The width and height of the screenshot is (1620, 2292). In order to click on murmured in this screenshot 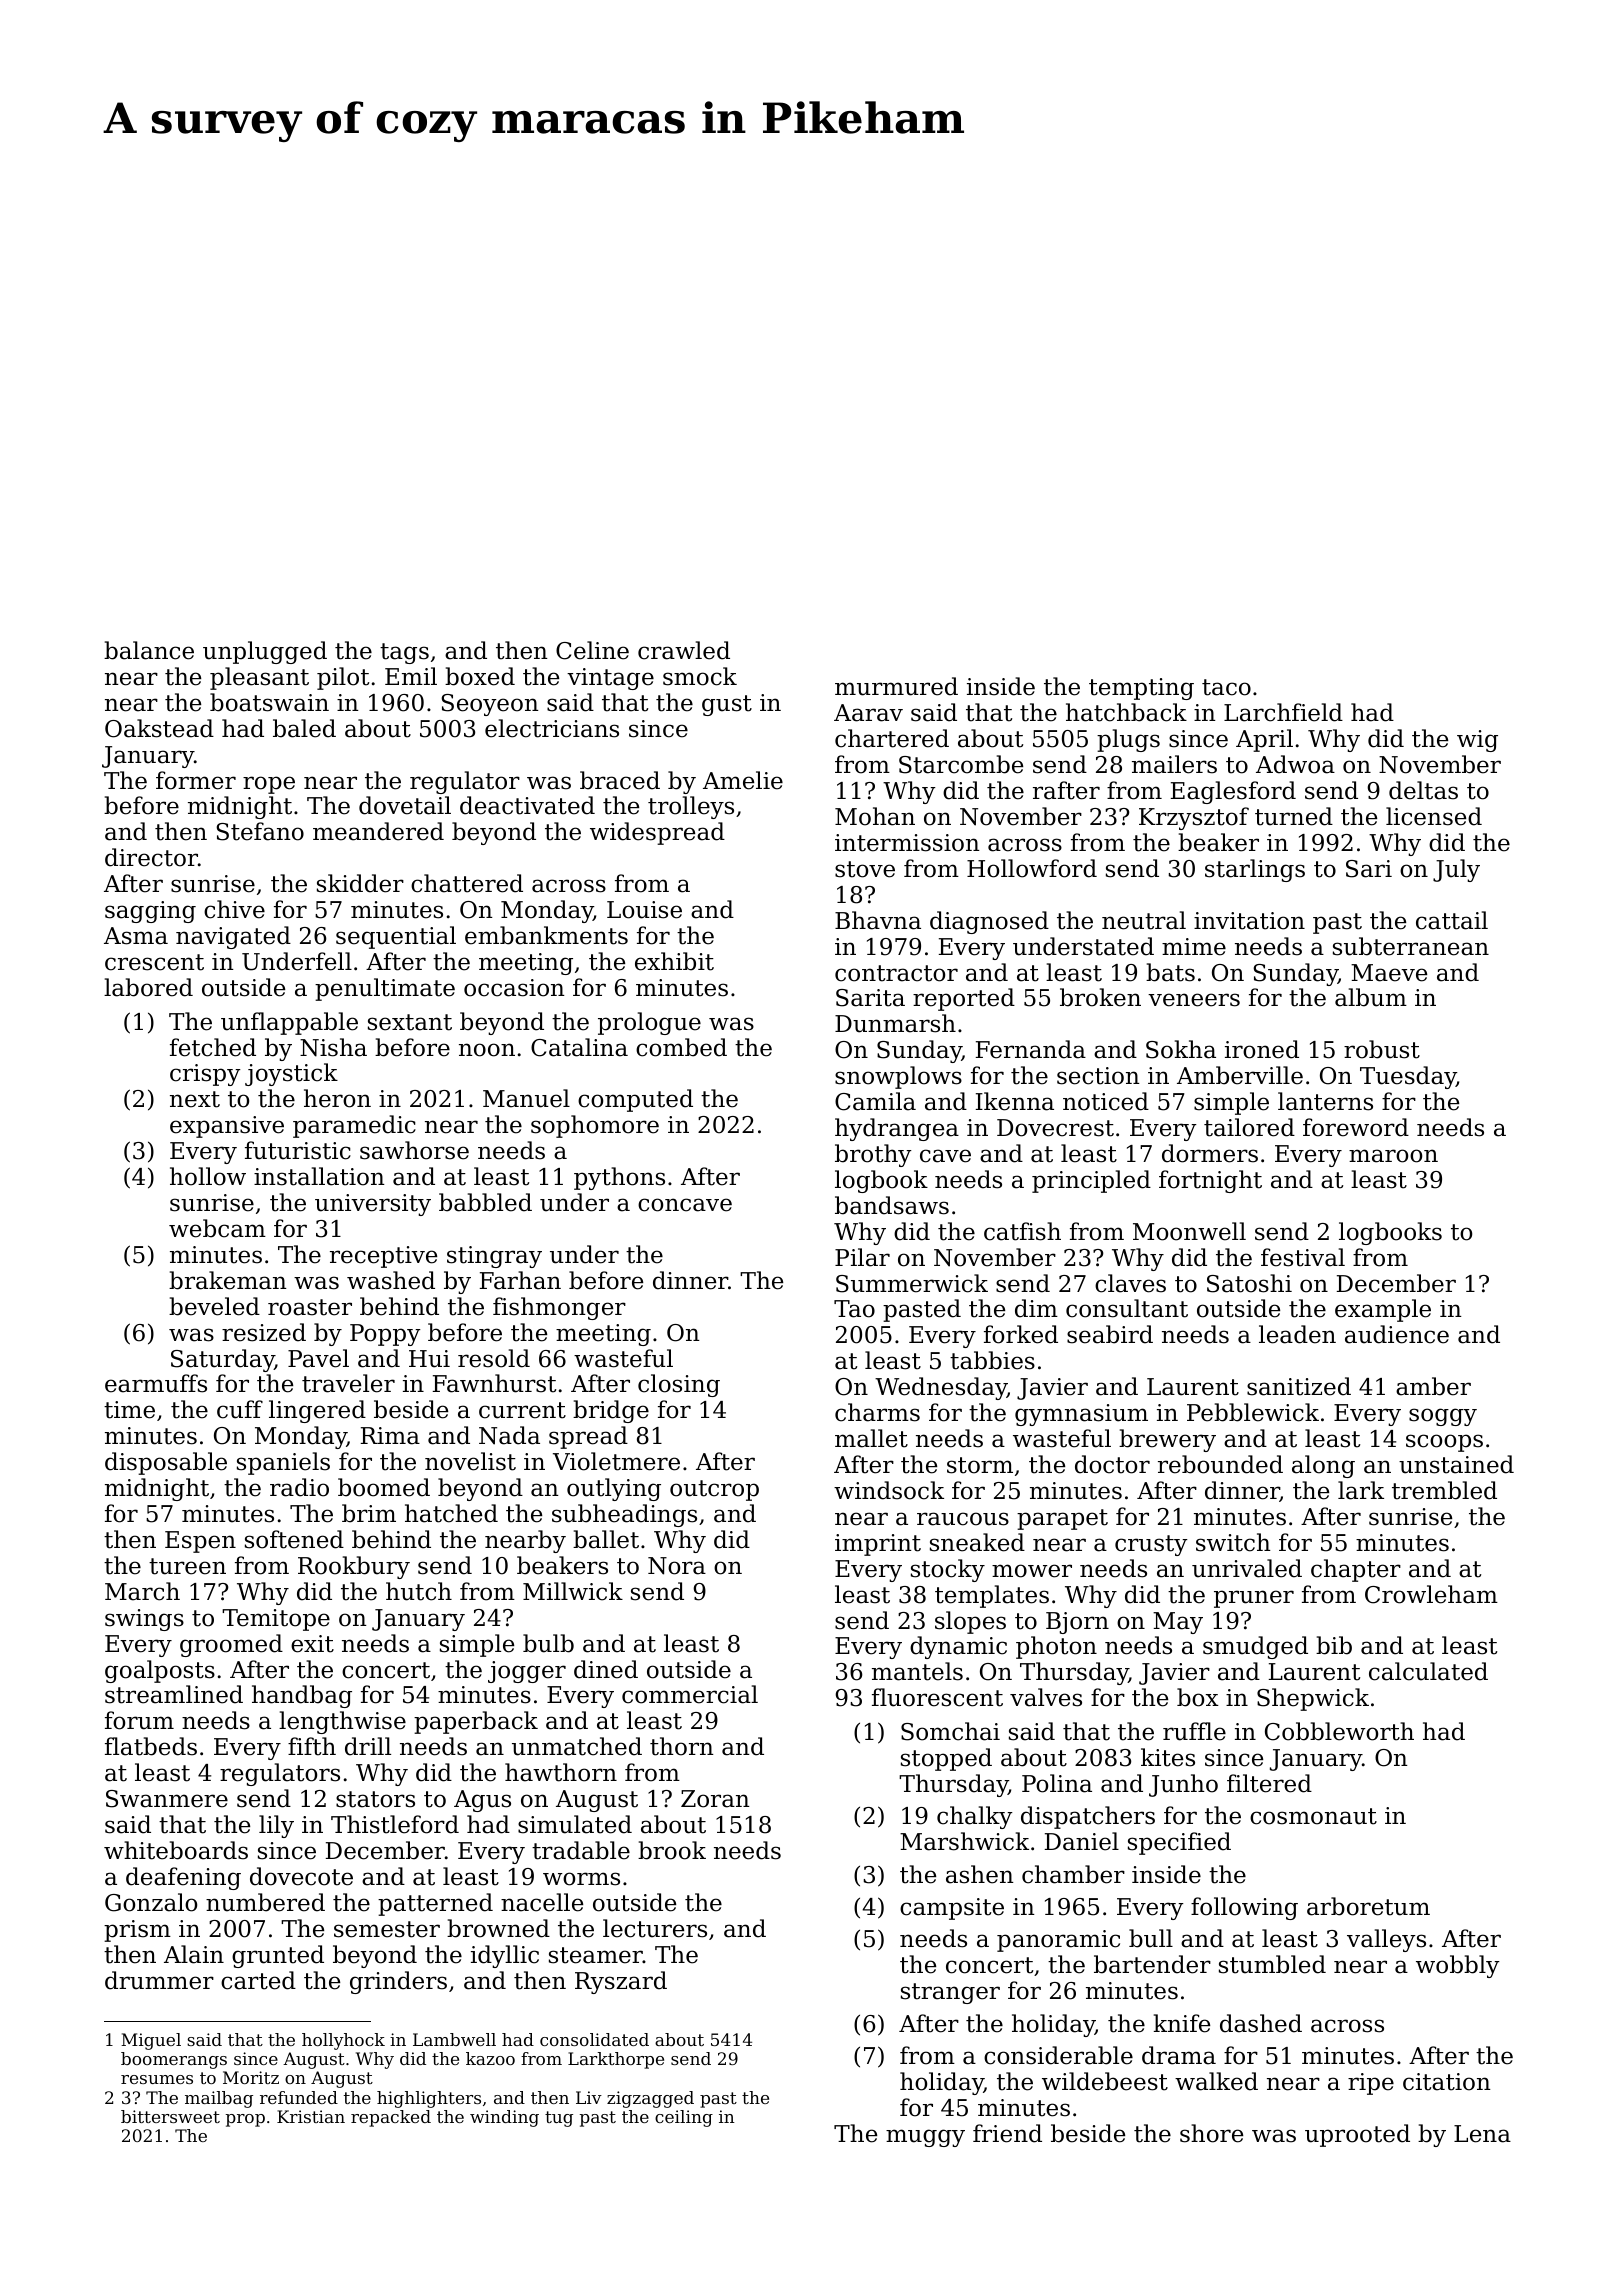, I will do `click(896, 686)`.
